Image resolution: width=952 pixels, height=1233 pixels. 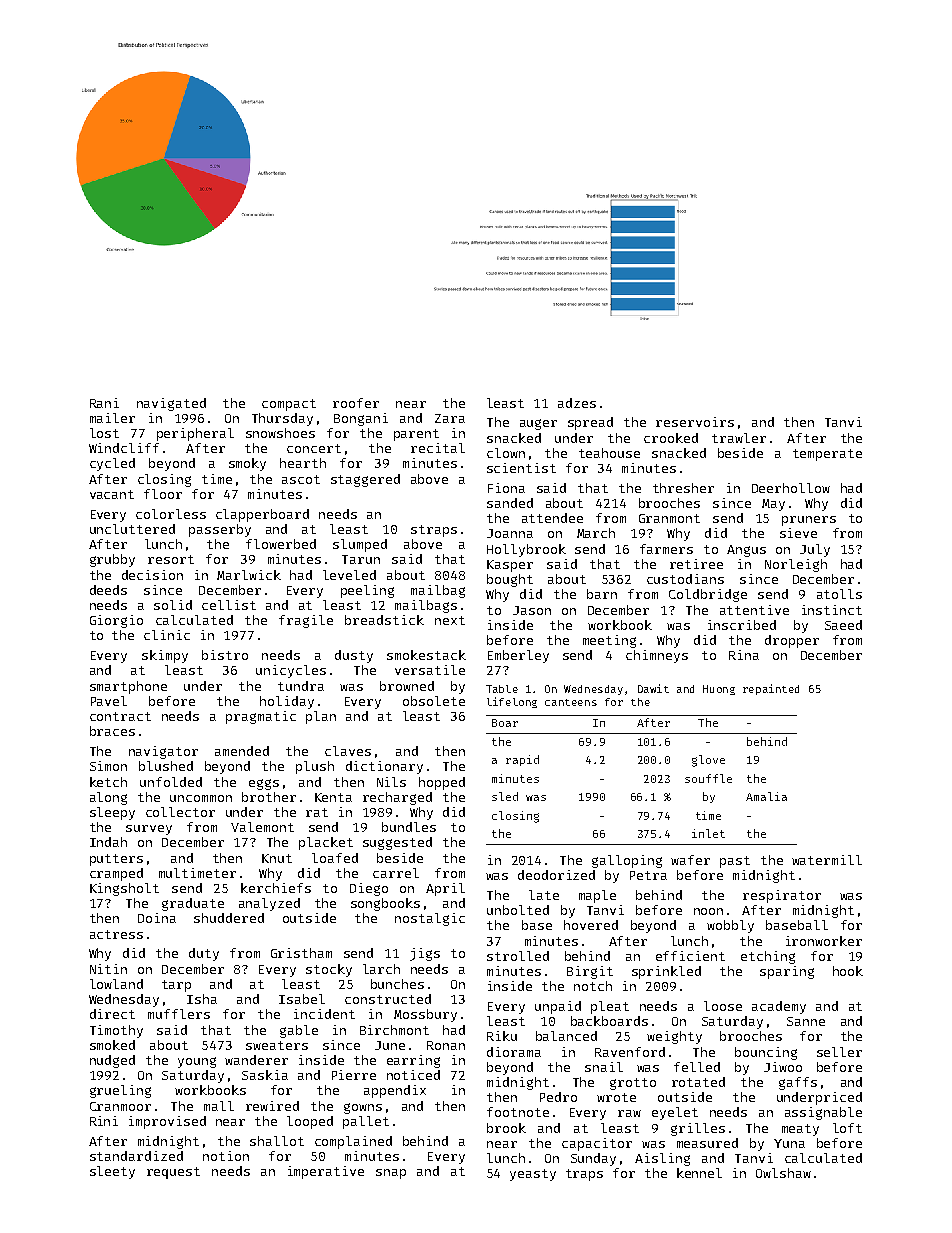 What do you see at coordinates (556, 875) in the document?
I see `deodorized` at bounding box center [556, 875].
